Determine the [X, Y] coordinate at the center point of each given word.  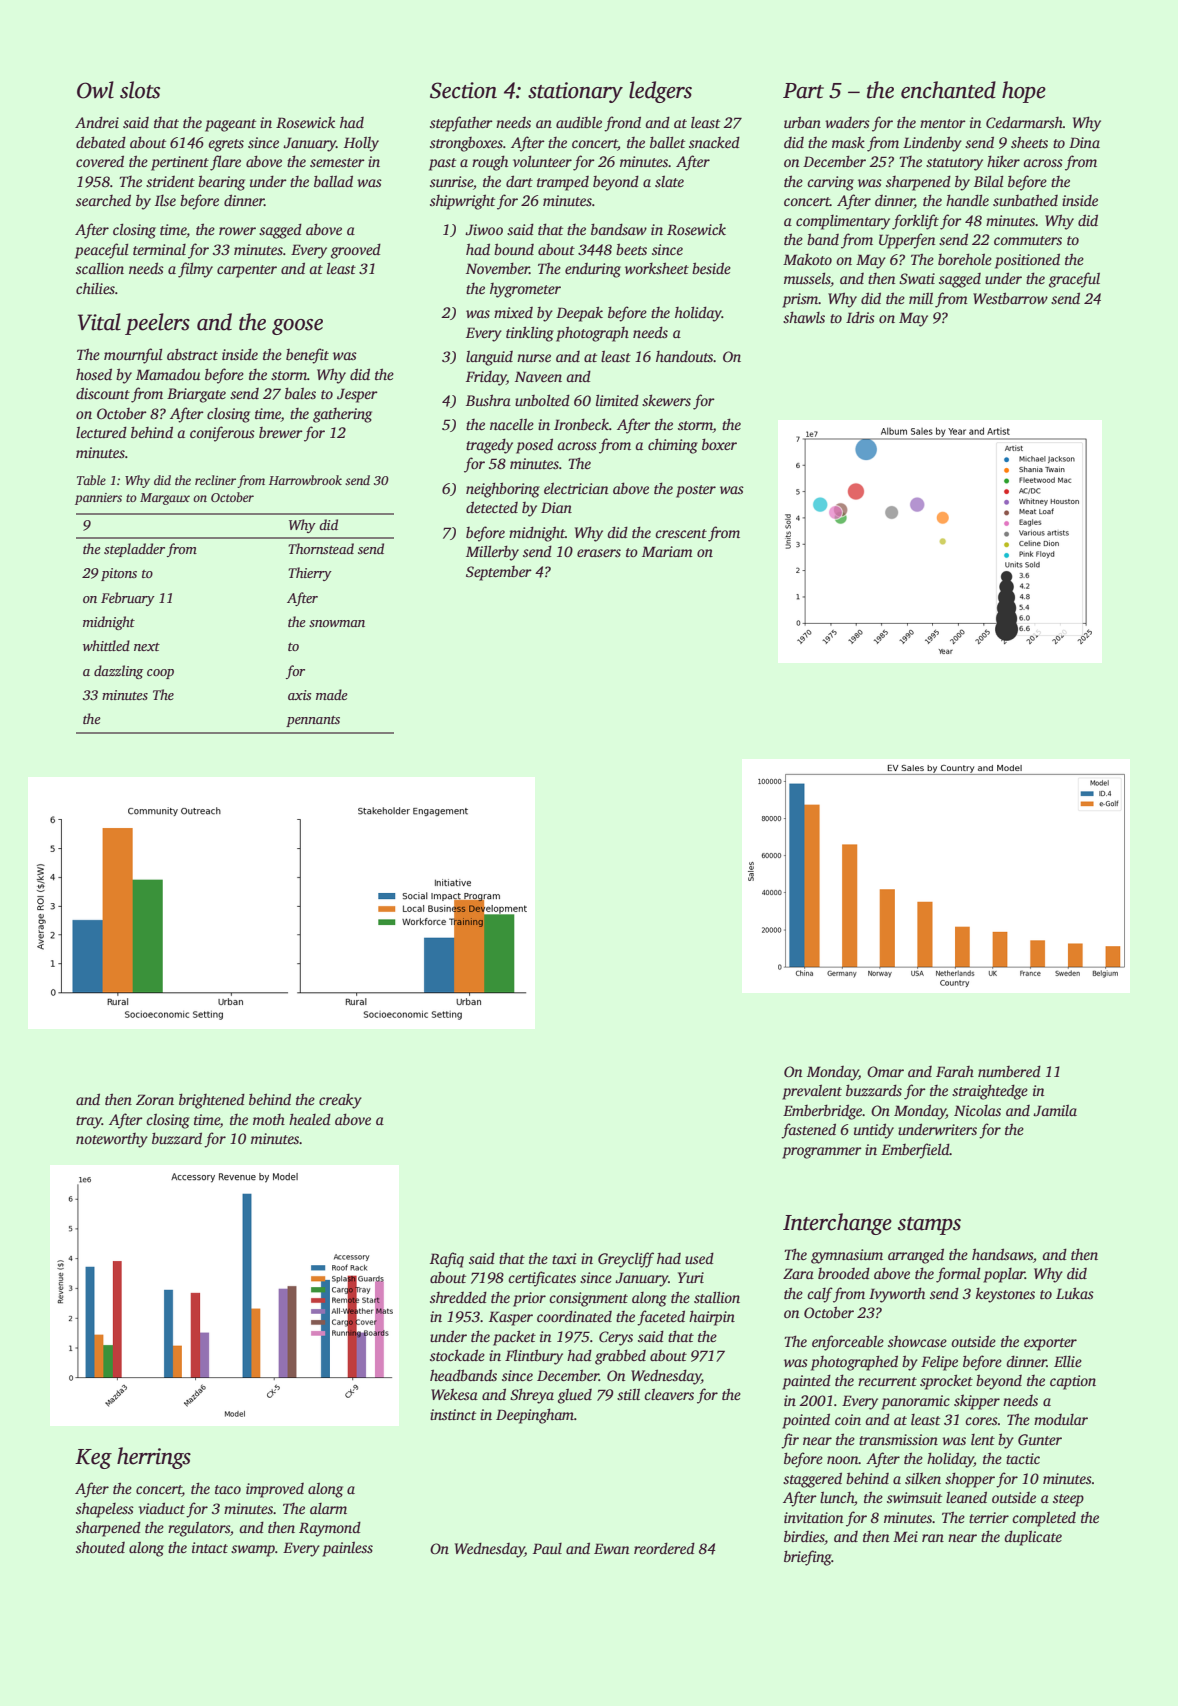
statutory [954, 164]
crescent [681, 533]
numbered [1009, 1071]
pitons [119, 574]
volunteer [542, 161]
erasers [599, 553]
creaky [340, 1101]
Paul [547, 1548]
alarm [328, 1508]
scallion [100, 268]
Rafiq [447, 1260]
